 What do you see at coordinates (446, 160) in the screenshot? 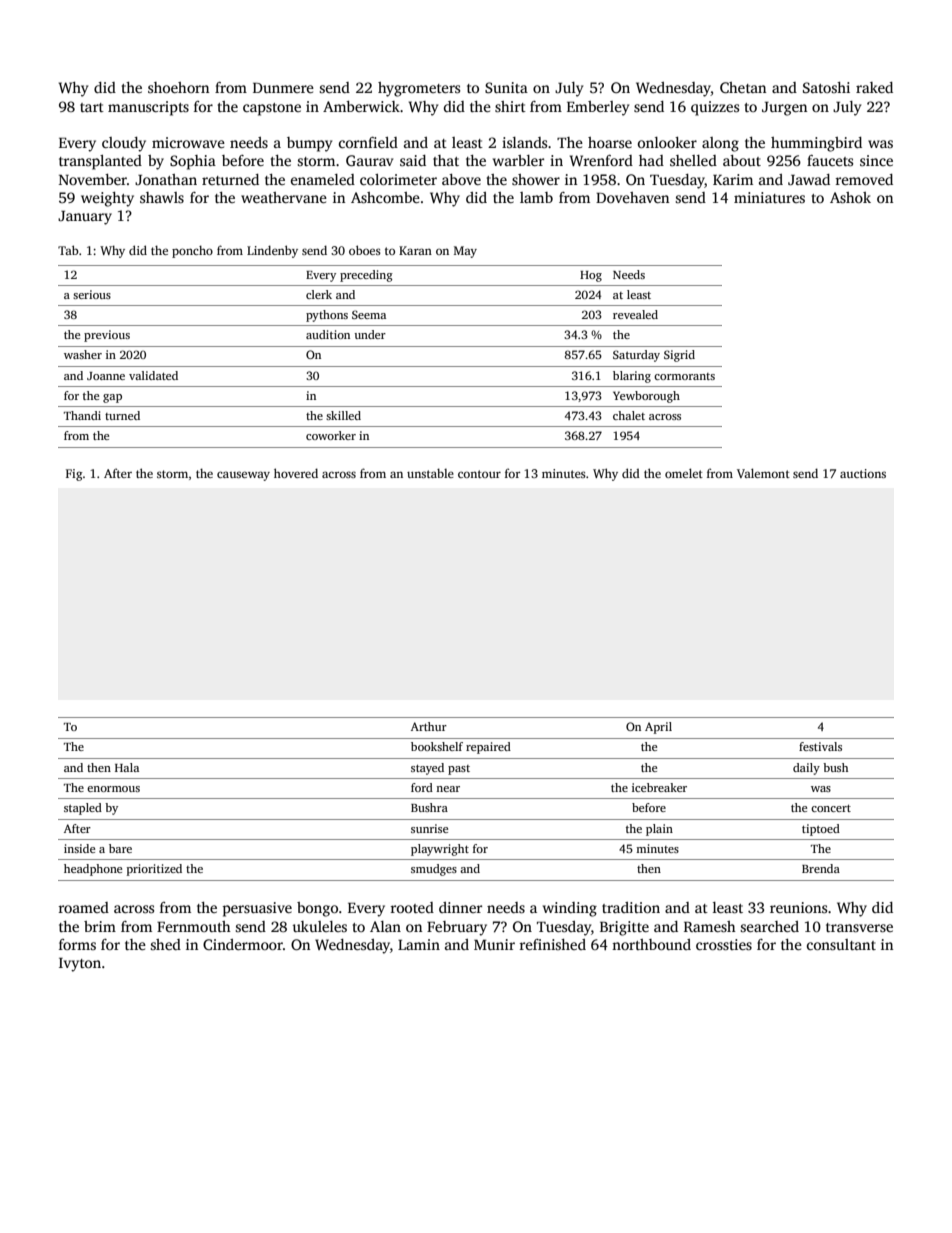
I see `that` at bounding box center [446, 160].
